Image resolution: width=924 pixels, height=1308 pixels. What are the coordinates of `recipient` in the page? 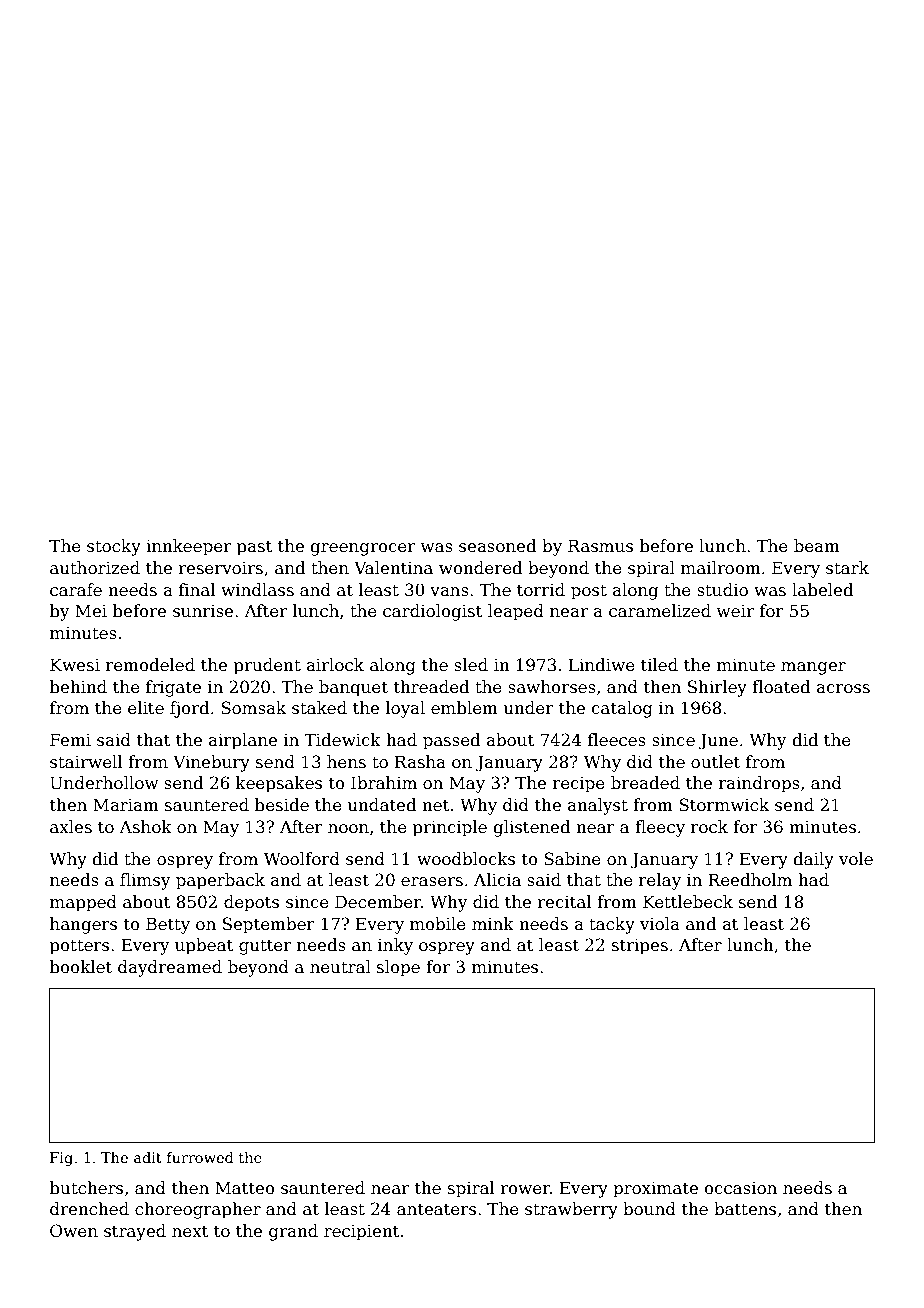 It's located at (362, 1233).
